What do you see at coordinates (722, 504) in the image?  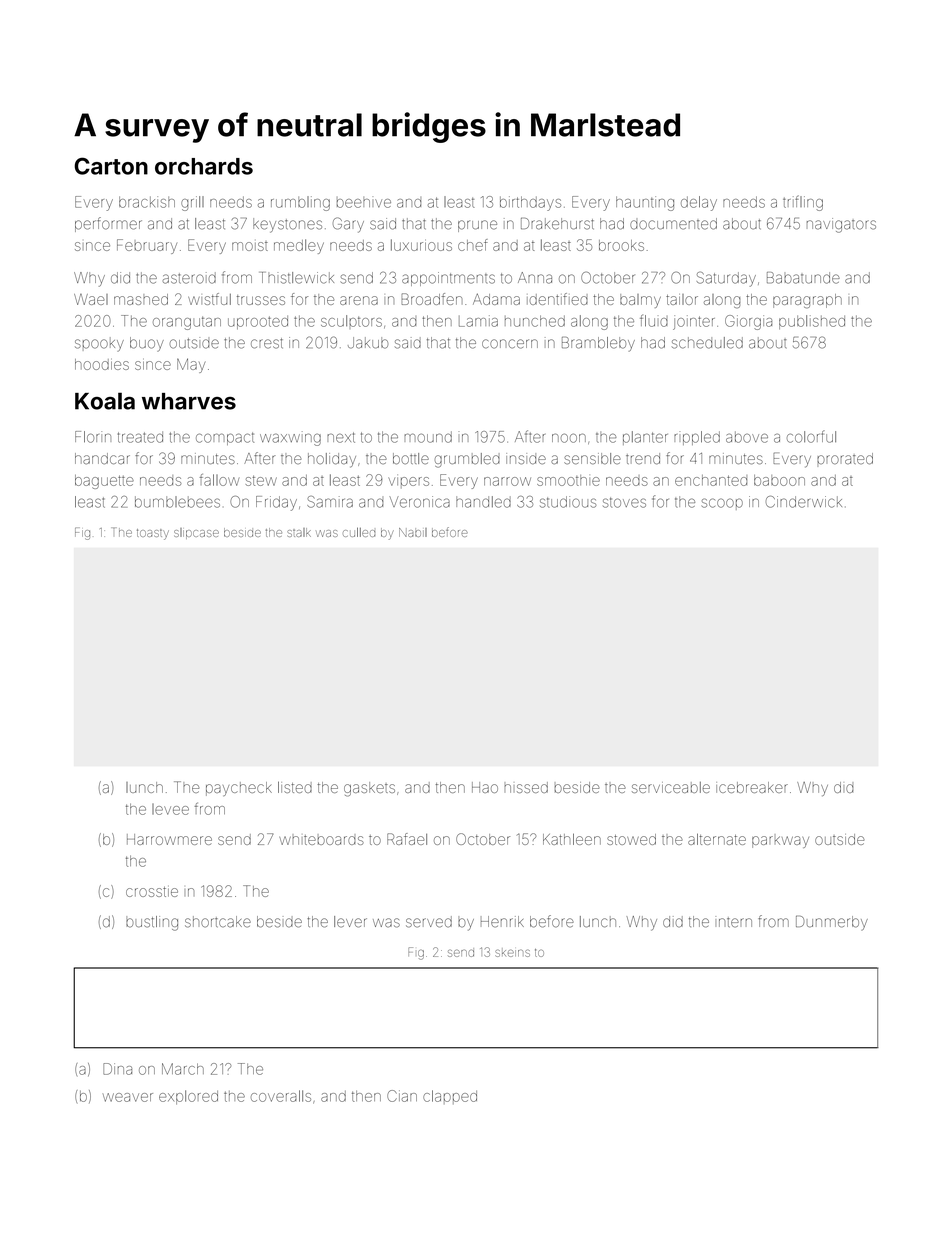 I see `scoop` at bounding box center [722, 504].
